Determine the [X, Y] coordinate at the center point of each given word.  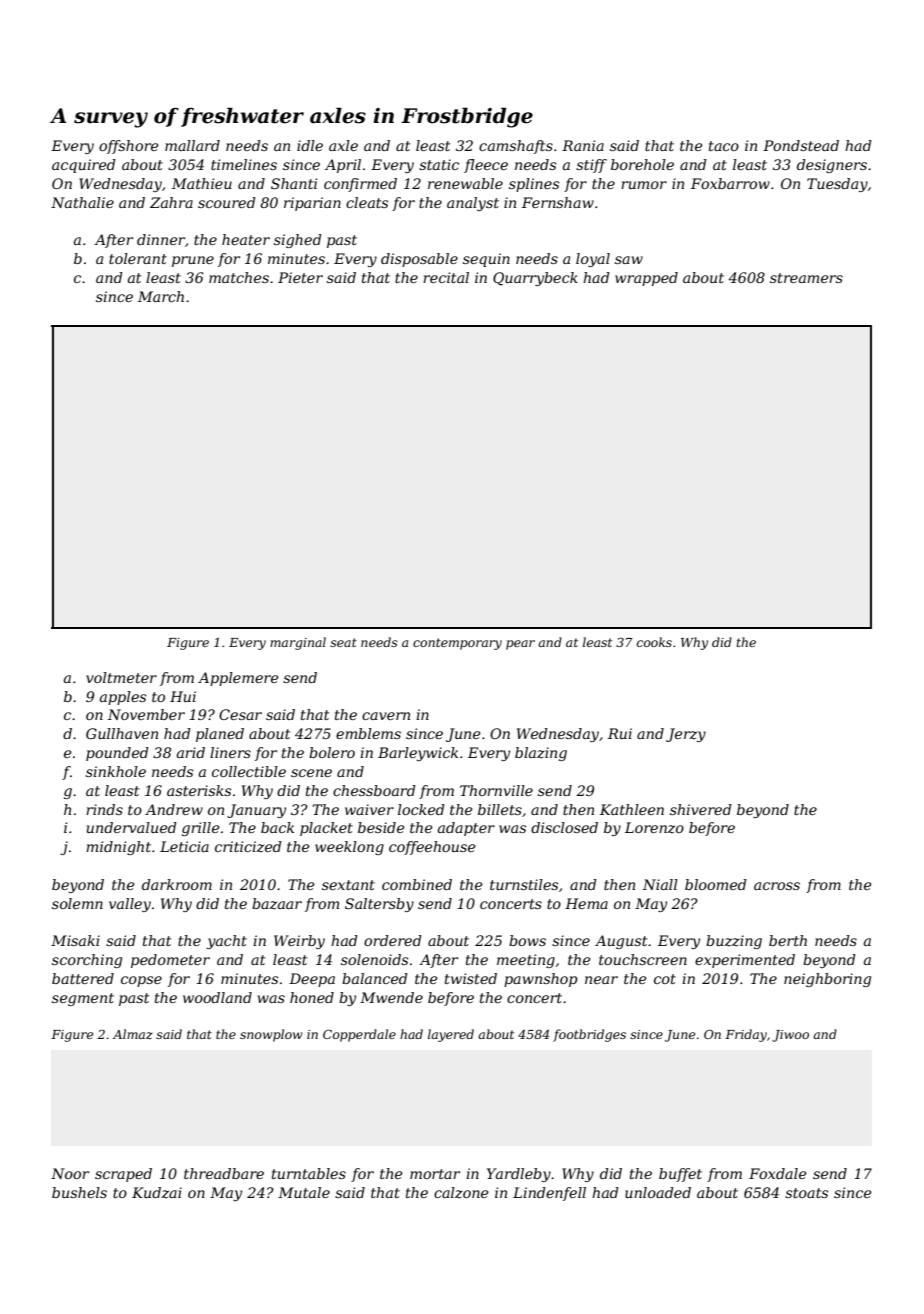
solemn [77, 903]
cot [665, 979]
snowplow [271, 1035]
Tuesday [837, 185]
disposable [419, 260]
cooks [654, 642]
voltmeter [121, 677]
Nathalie [82, 202]
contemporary [457, 644]
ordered [393, 940]
